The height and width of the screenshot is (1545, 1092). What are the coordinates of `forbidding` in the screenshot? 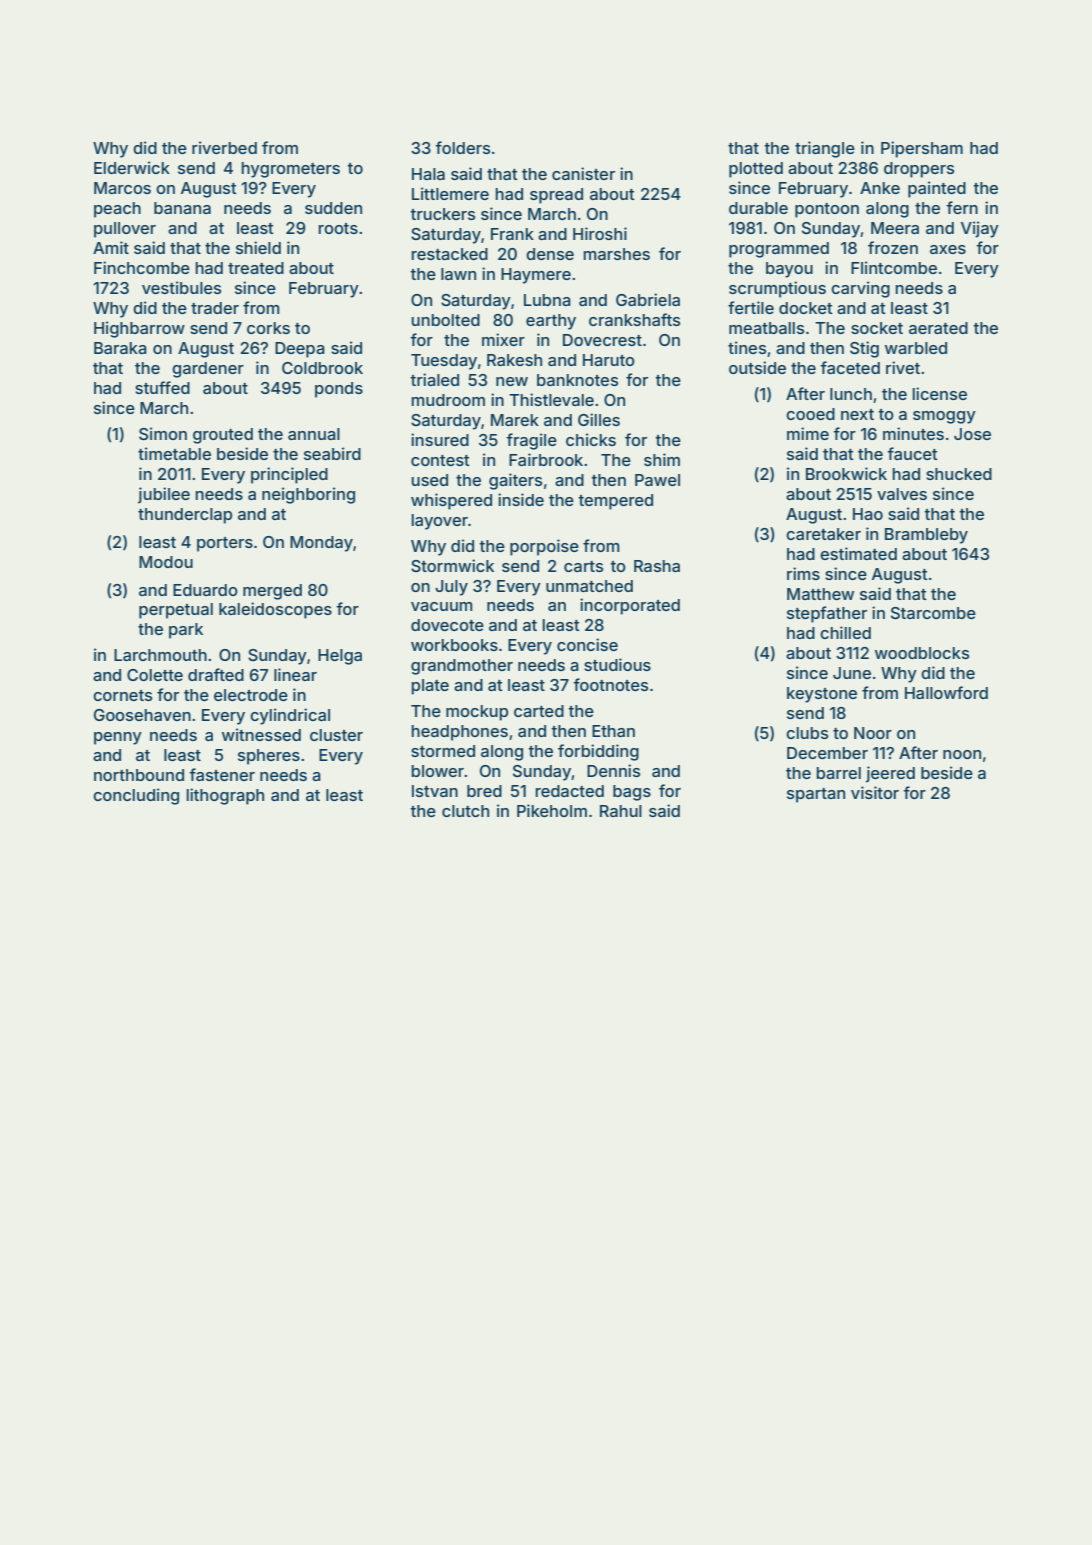 It's located at (598, 752).
